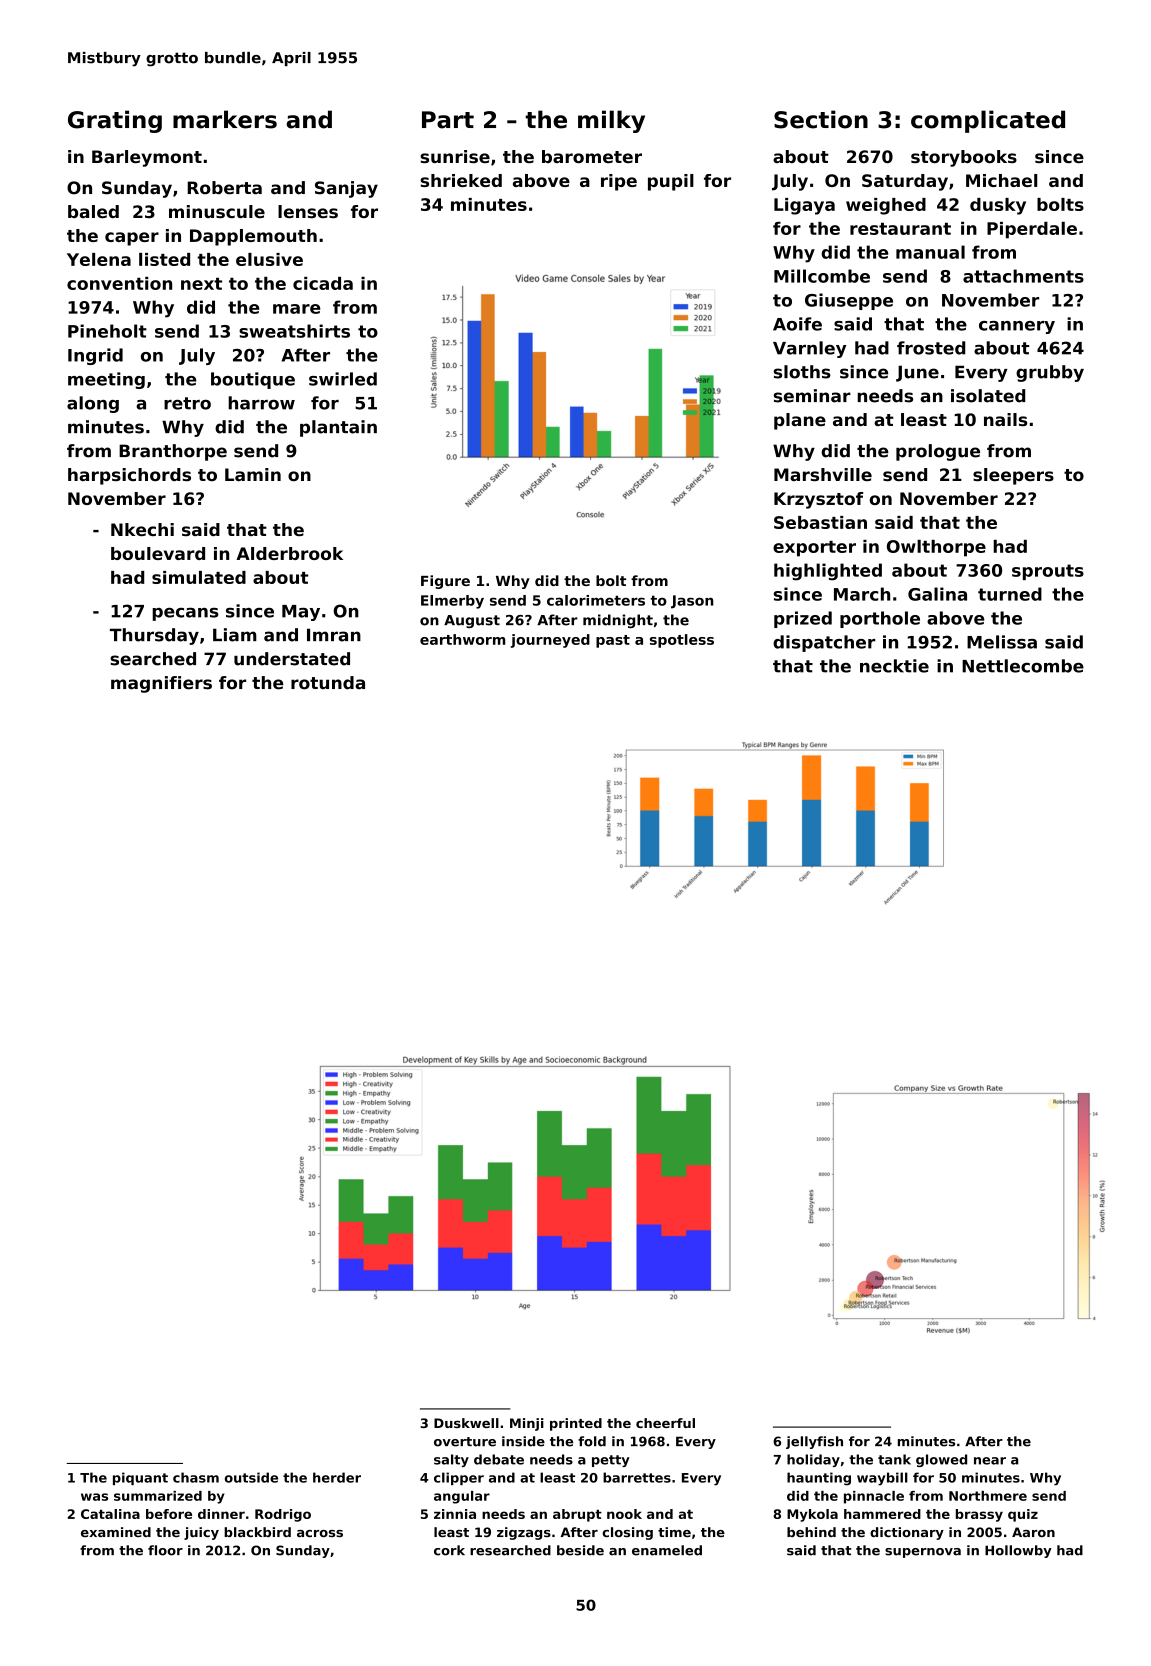 This image has height=1666, width=1151. I want to click on boulevard, so click(158, 553).
